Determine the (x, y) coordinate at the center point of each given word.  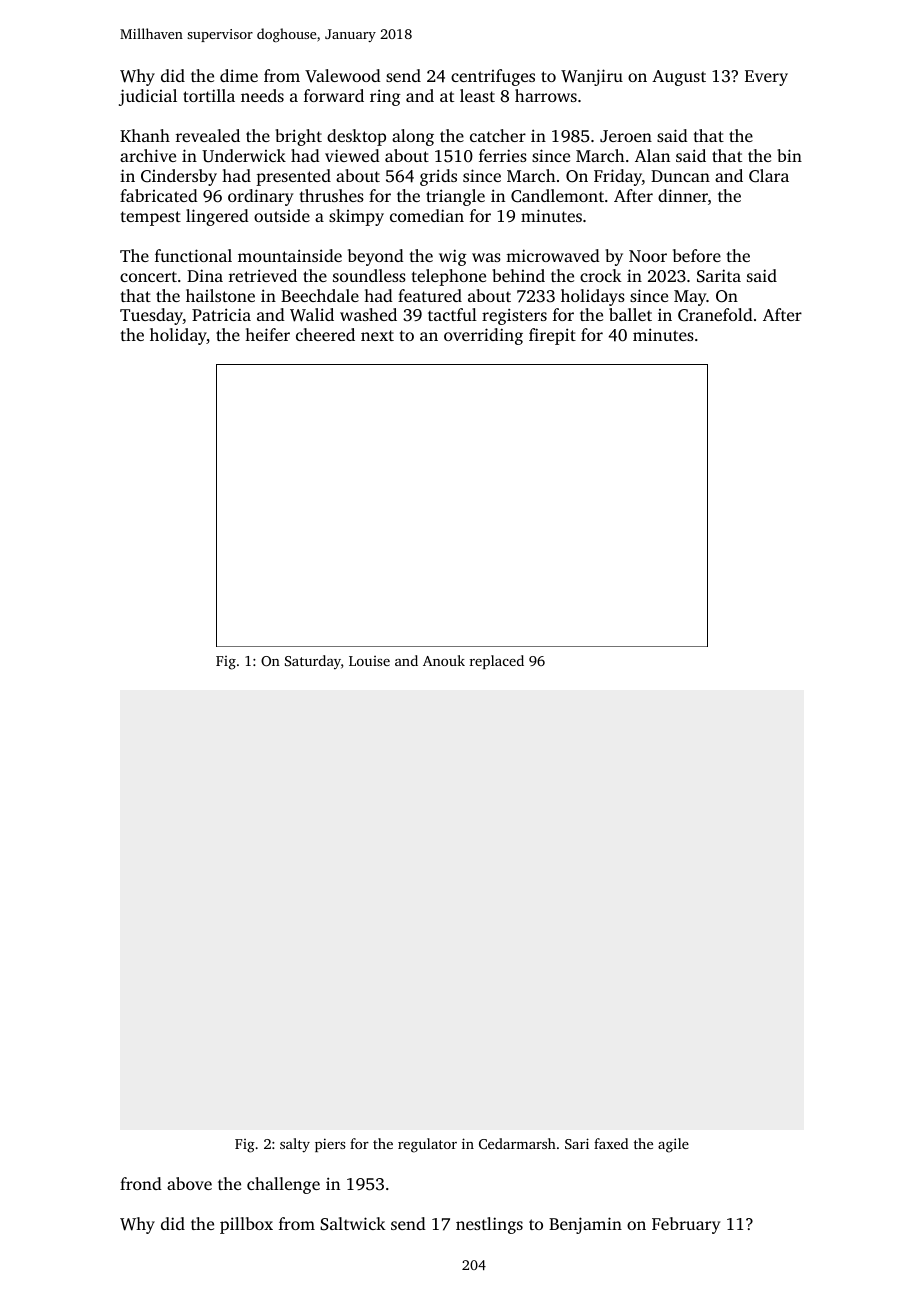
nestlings (489, 1225)
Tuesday (151, 316)
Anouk (444, 660)
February (686, 1225)
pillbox (246, 1225)
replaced (497, 662)
